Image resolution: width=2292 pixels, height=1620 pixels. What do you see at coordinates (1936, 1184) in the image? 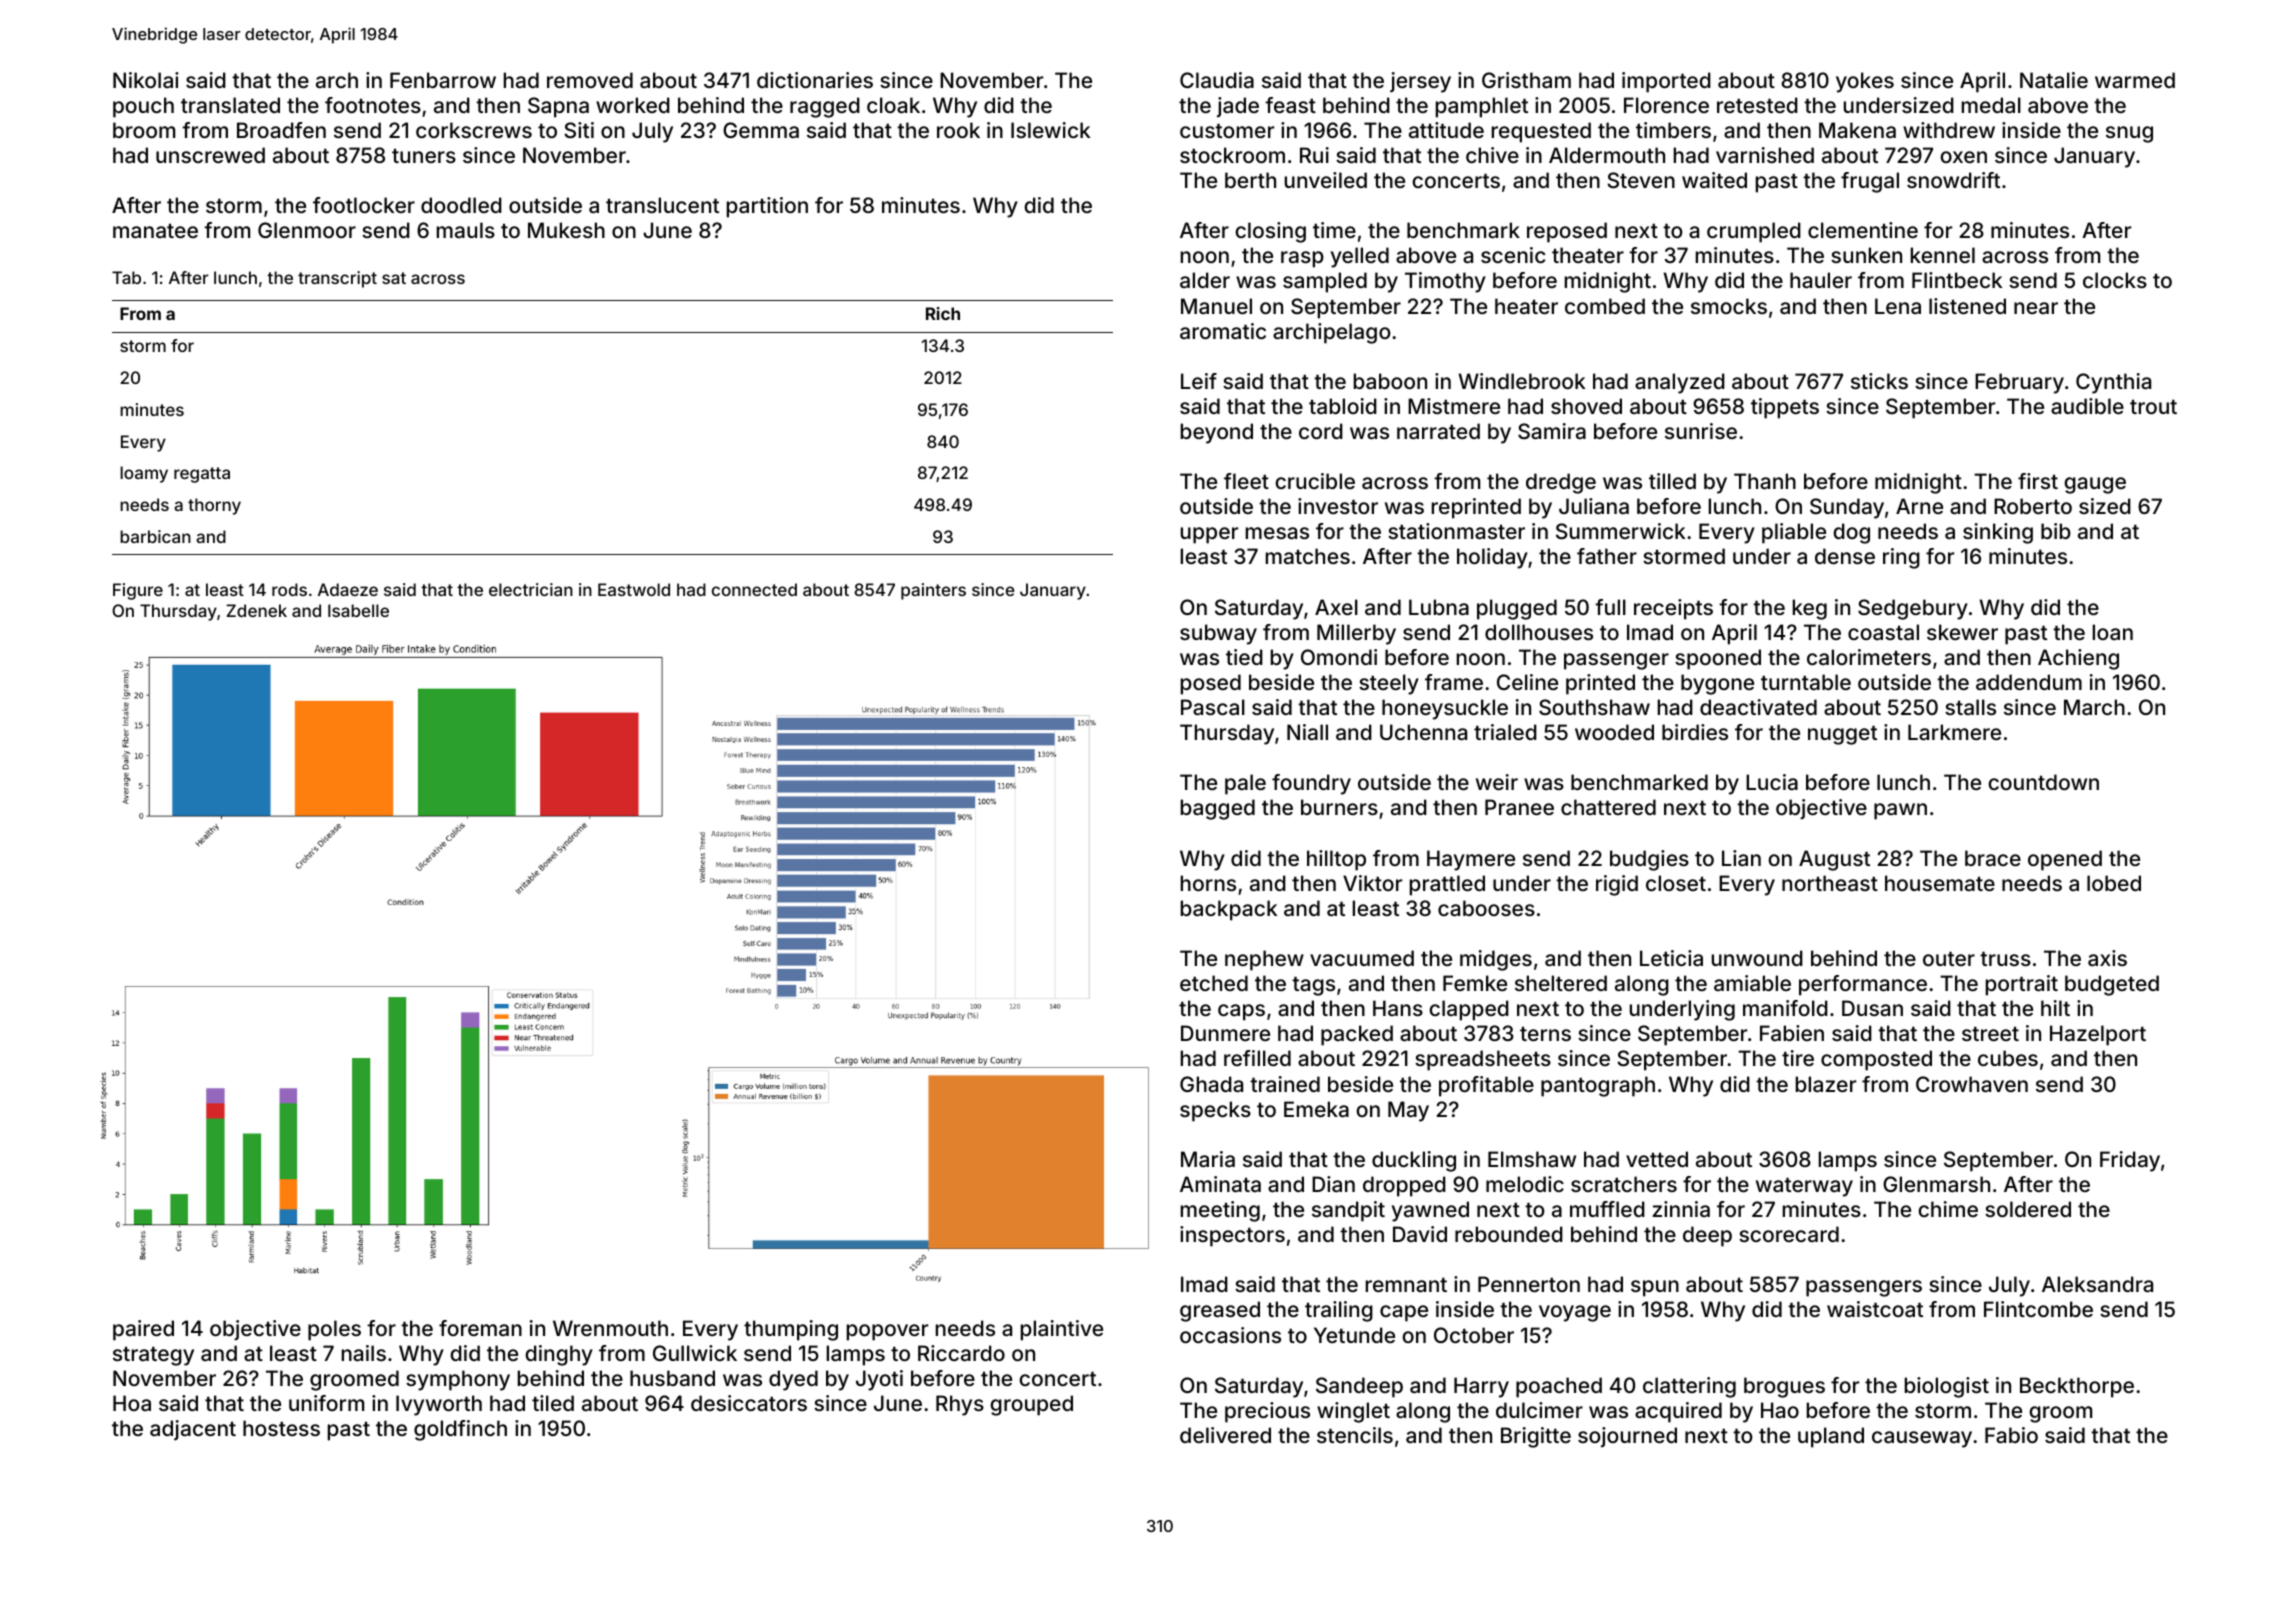
I see `Glenmarsh` at bounding box center [1936, 1184].
